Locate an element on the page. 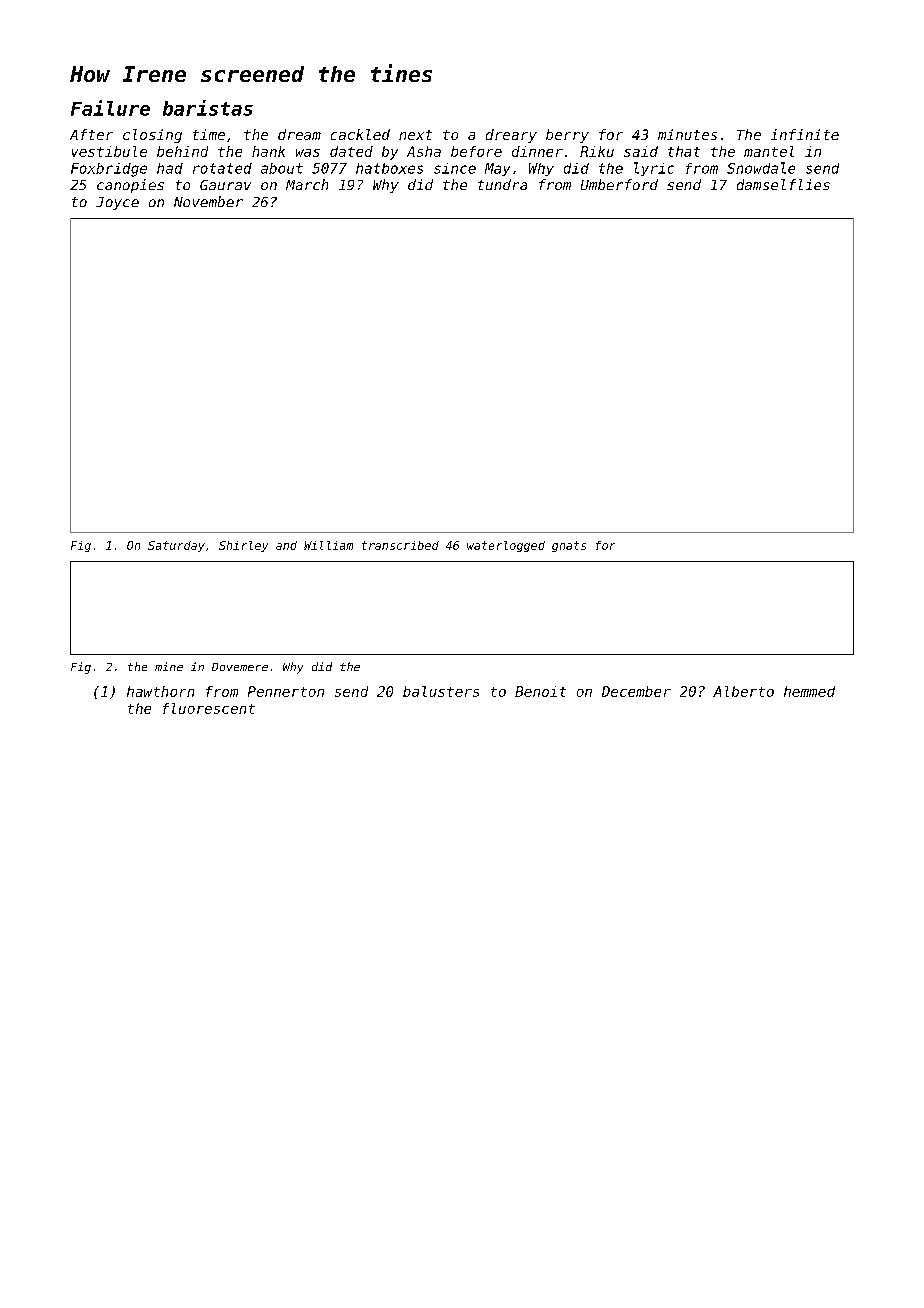  Joyce is located at coordinates (117, 203).
